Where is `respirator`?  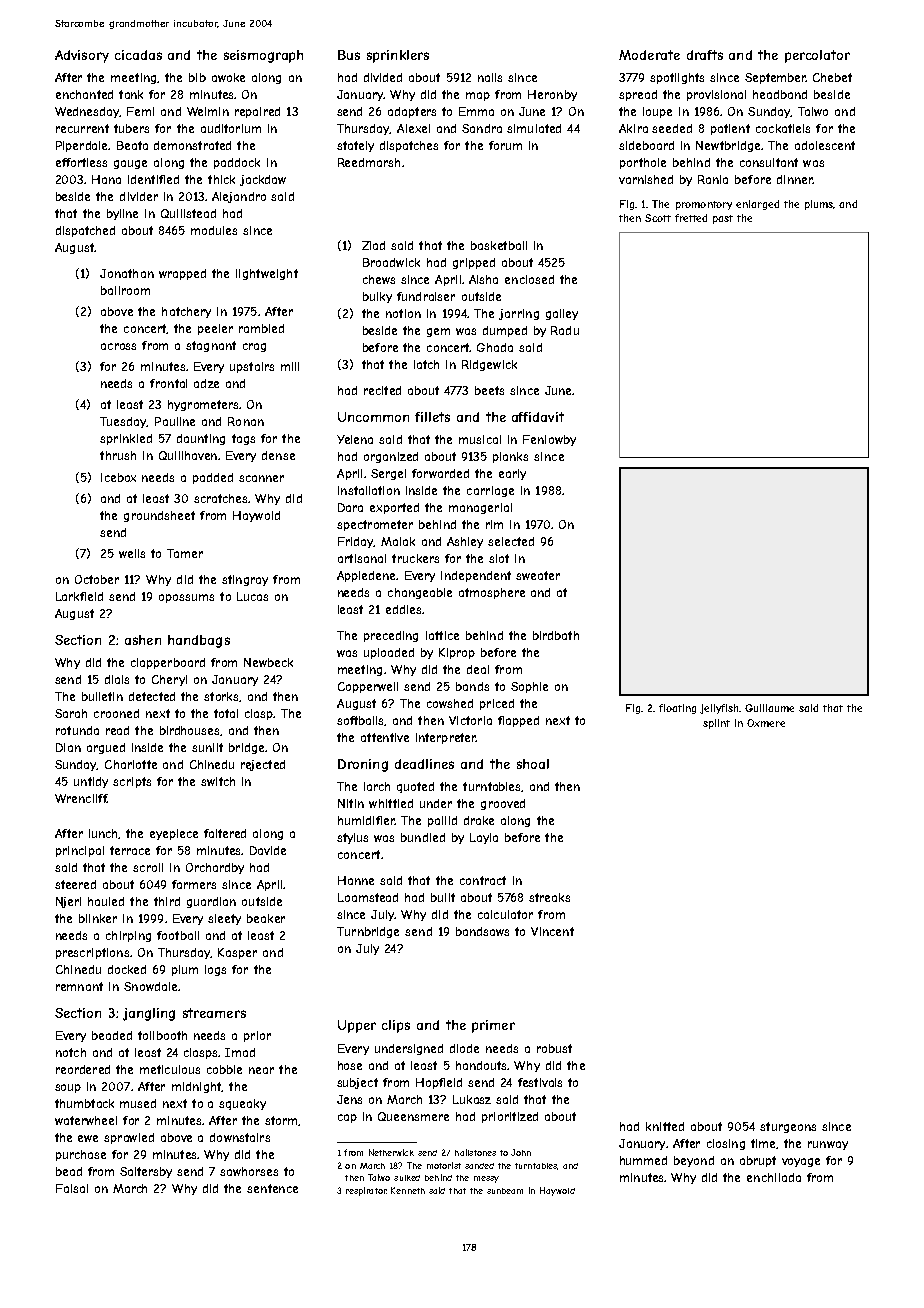 respirator is located at coordinates (366, 1191).
